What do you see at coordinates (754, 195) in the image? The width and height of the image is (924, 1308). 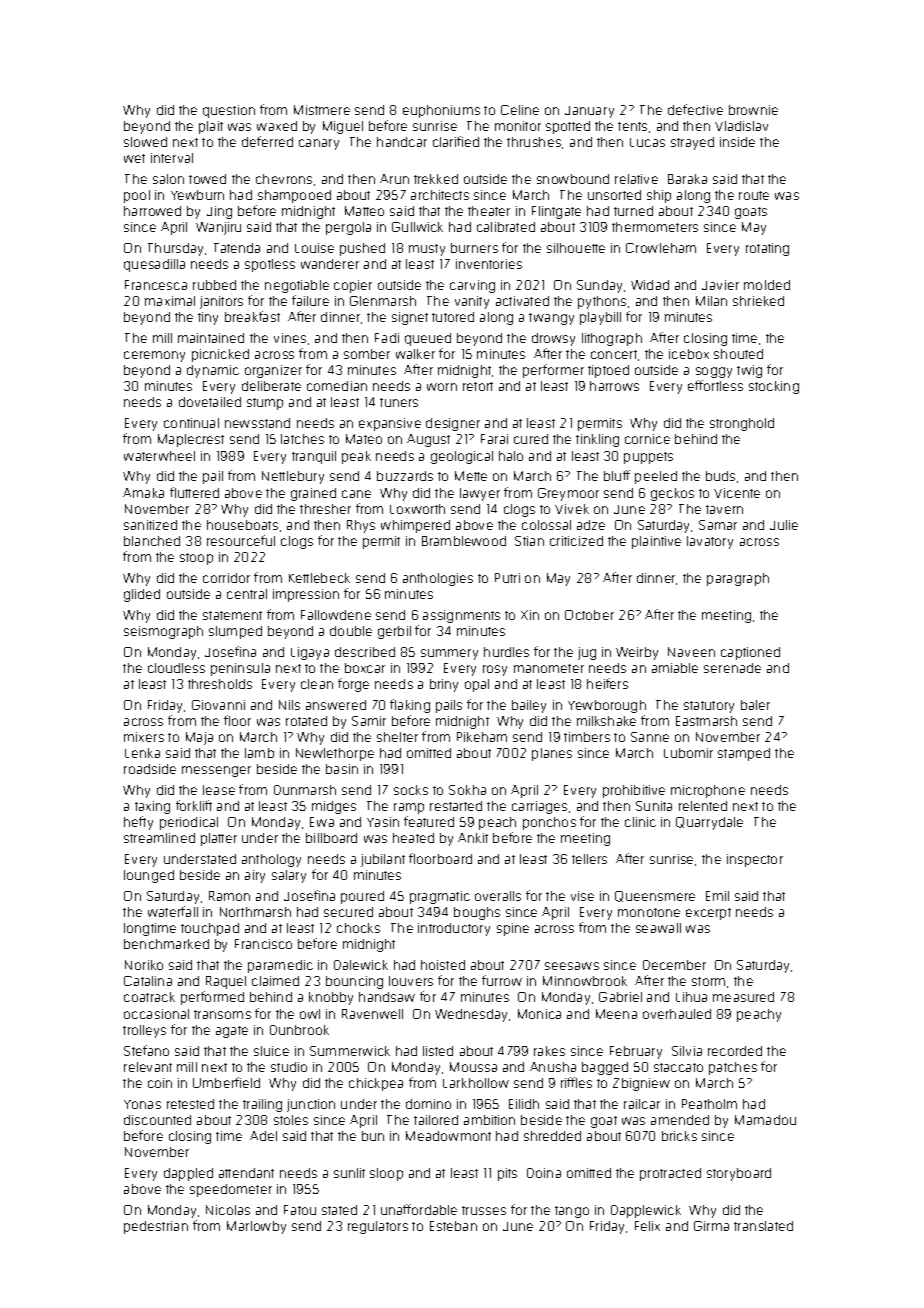 I see `route` at bounding box center [754, 195].
